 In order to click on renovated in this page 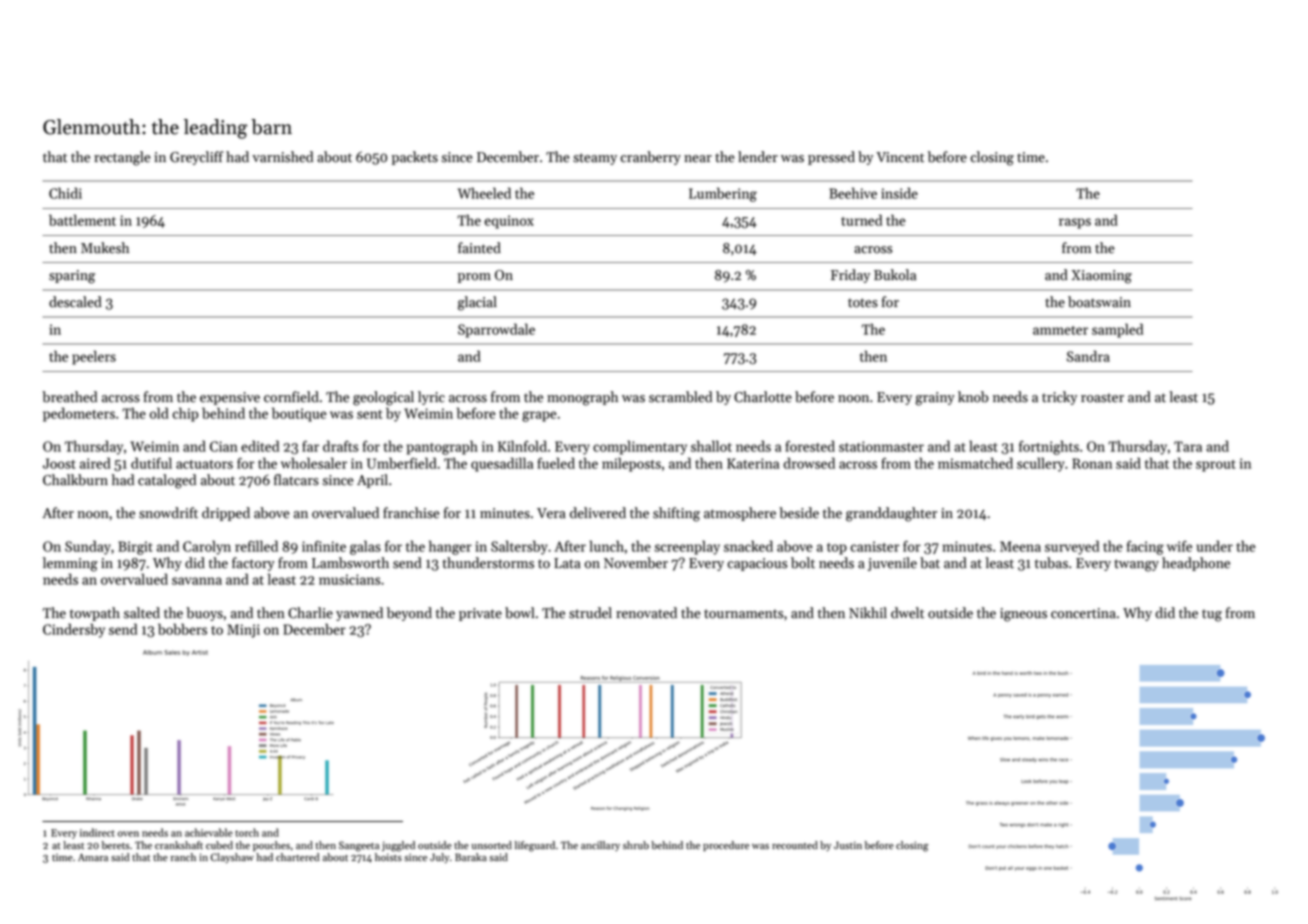, I will do `click(646, 613)`.
